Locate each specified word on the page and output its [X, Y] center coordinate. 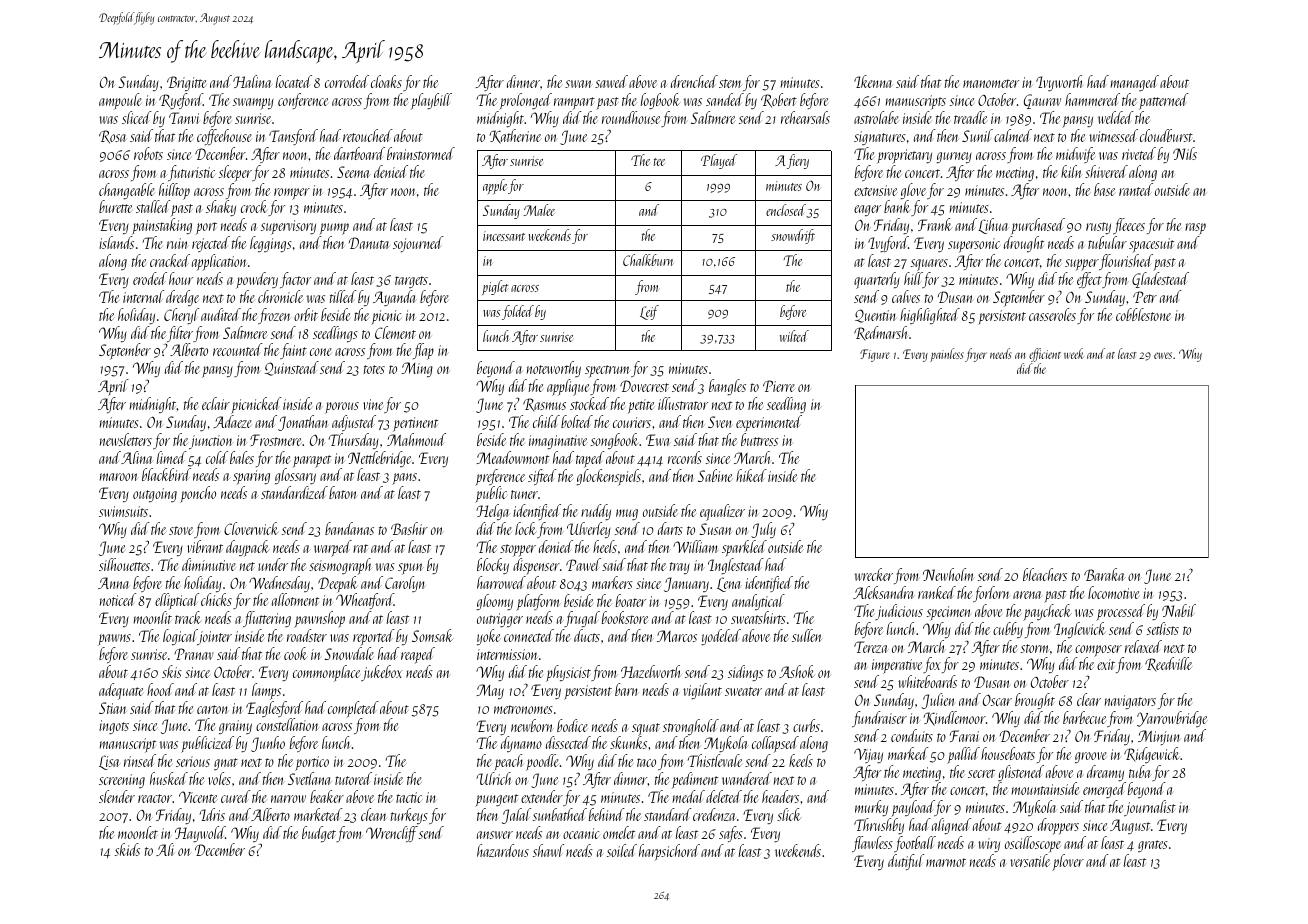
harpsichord [669, 852]
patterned [1164, 101]
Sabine [715, 475]
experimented [769, 423]
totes [374, 369]
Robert [779, 100]
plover [1068, 862]
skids [127, 849]
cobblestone [1143, 314]
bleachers [1045, 574]
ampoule [120, 101]
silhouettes [124, 564]
